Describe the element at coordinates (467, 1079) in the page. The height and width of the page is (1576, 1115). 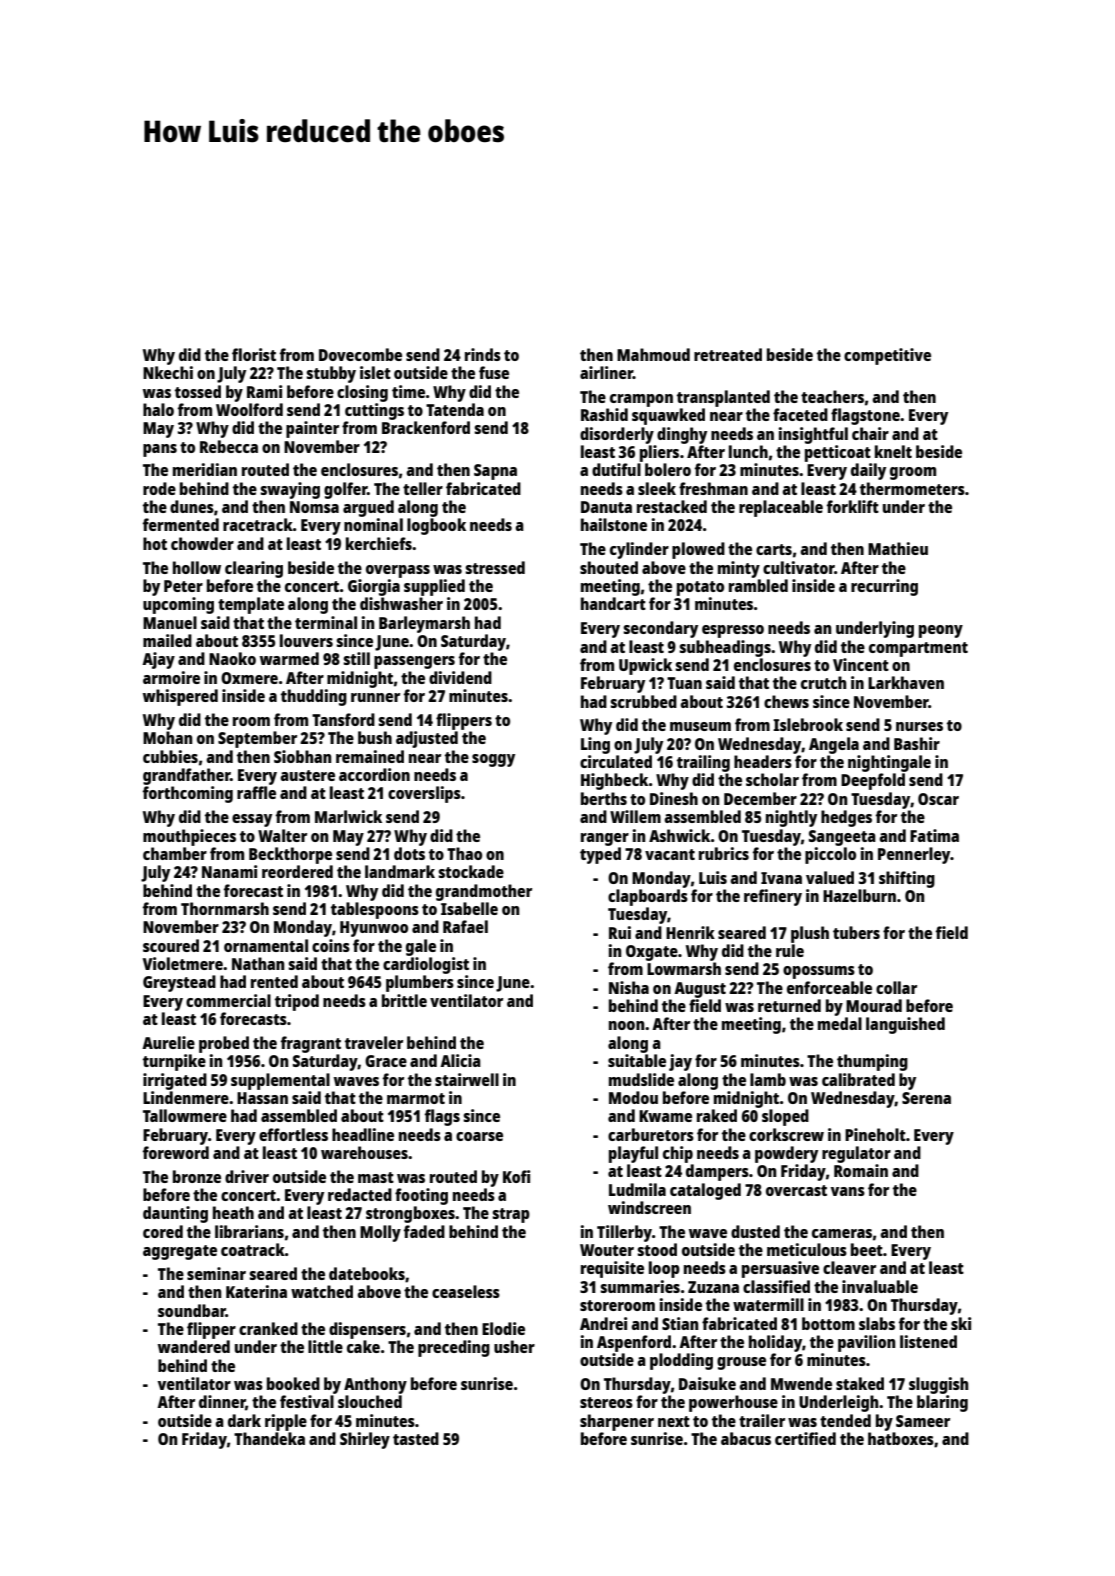
I see `stairwell` at that location.
